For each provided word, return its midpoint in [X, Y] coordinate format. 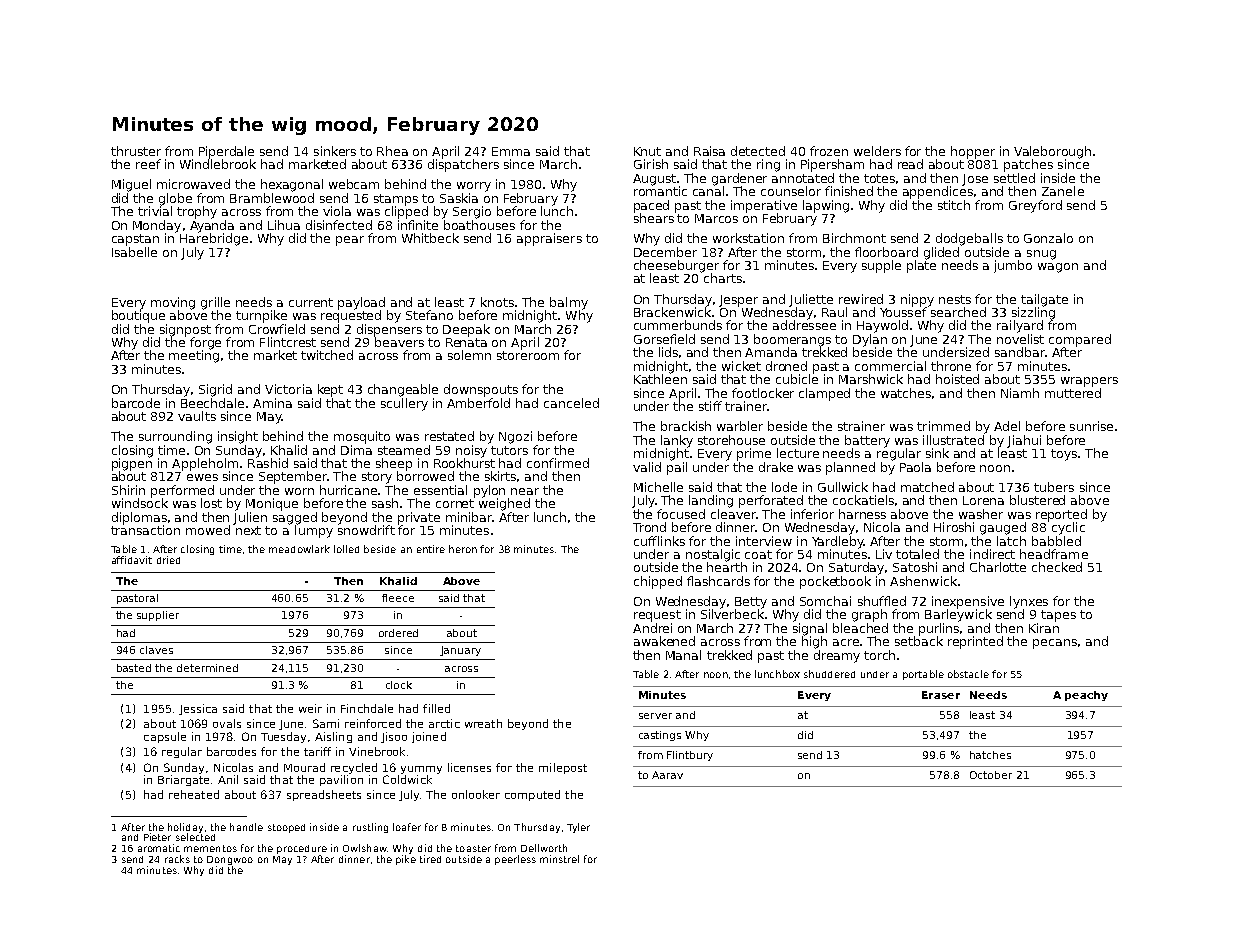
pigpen [132, 464]
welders [877, 151]
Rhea [392, 151]
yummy [421, 770]
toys [1064, 455]
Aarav [667, 775]
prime [754, 454]
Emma [511, 151]
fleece [398, 598]
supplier [158, 616]
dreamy [837, 656]
